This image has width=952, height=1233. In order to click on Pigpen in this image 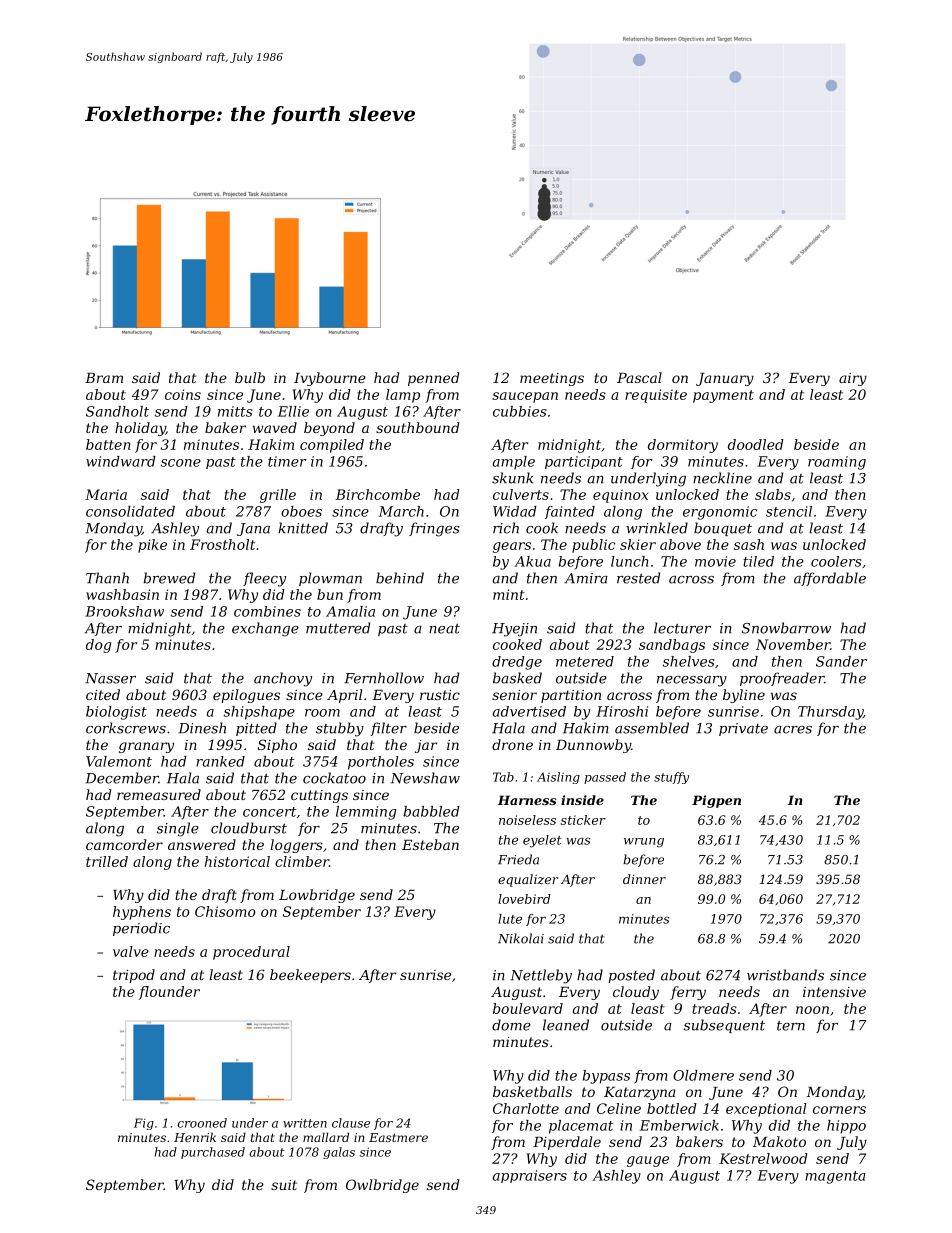, I will do `click(716, 801)`.
